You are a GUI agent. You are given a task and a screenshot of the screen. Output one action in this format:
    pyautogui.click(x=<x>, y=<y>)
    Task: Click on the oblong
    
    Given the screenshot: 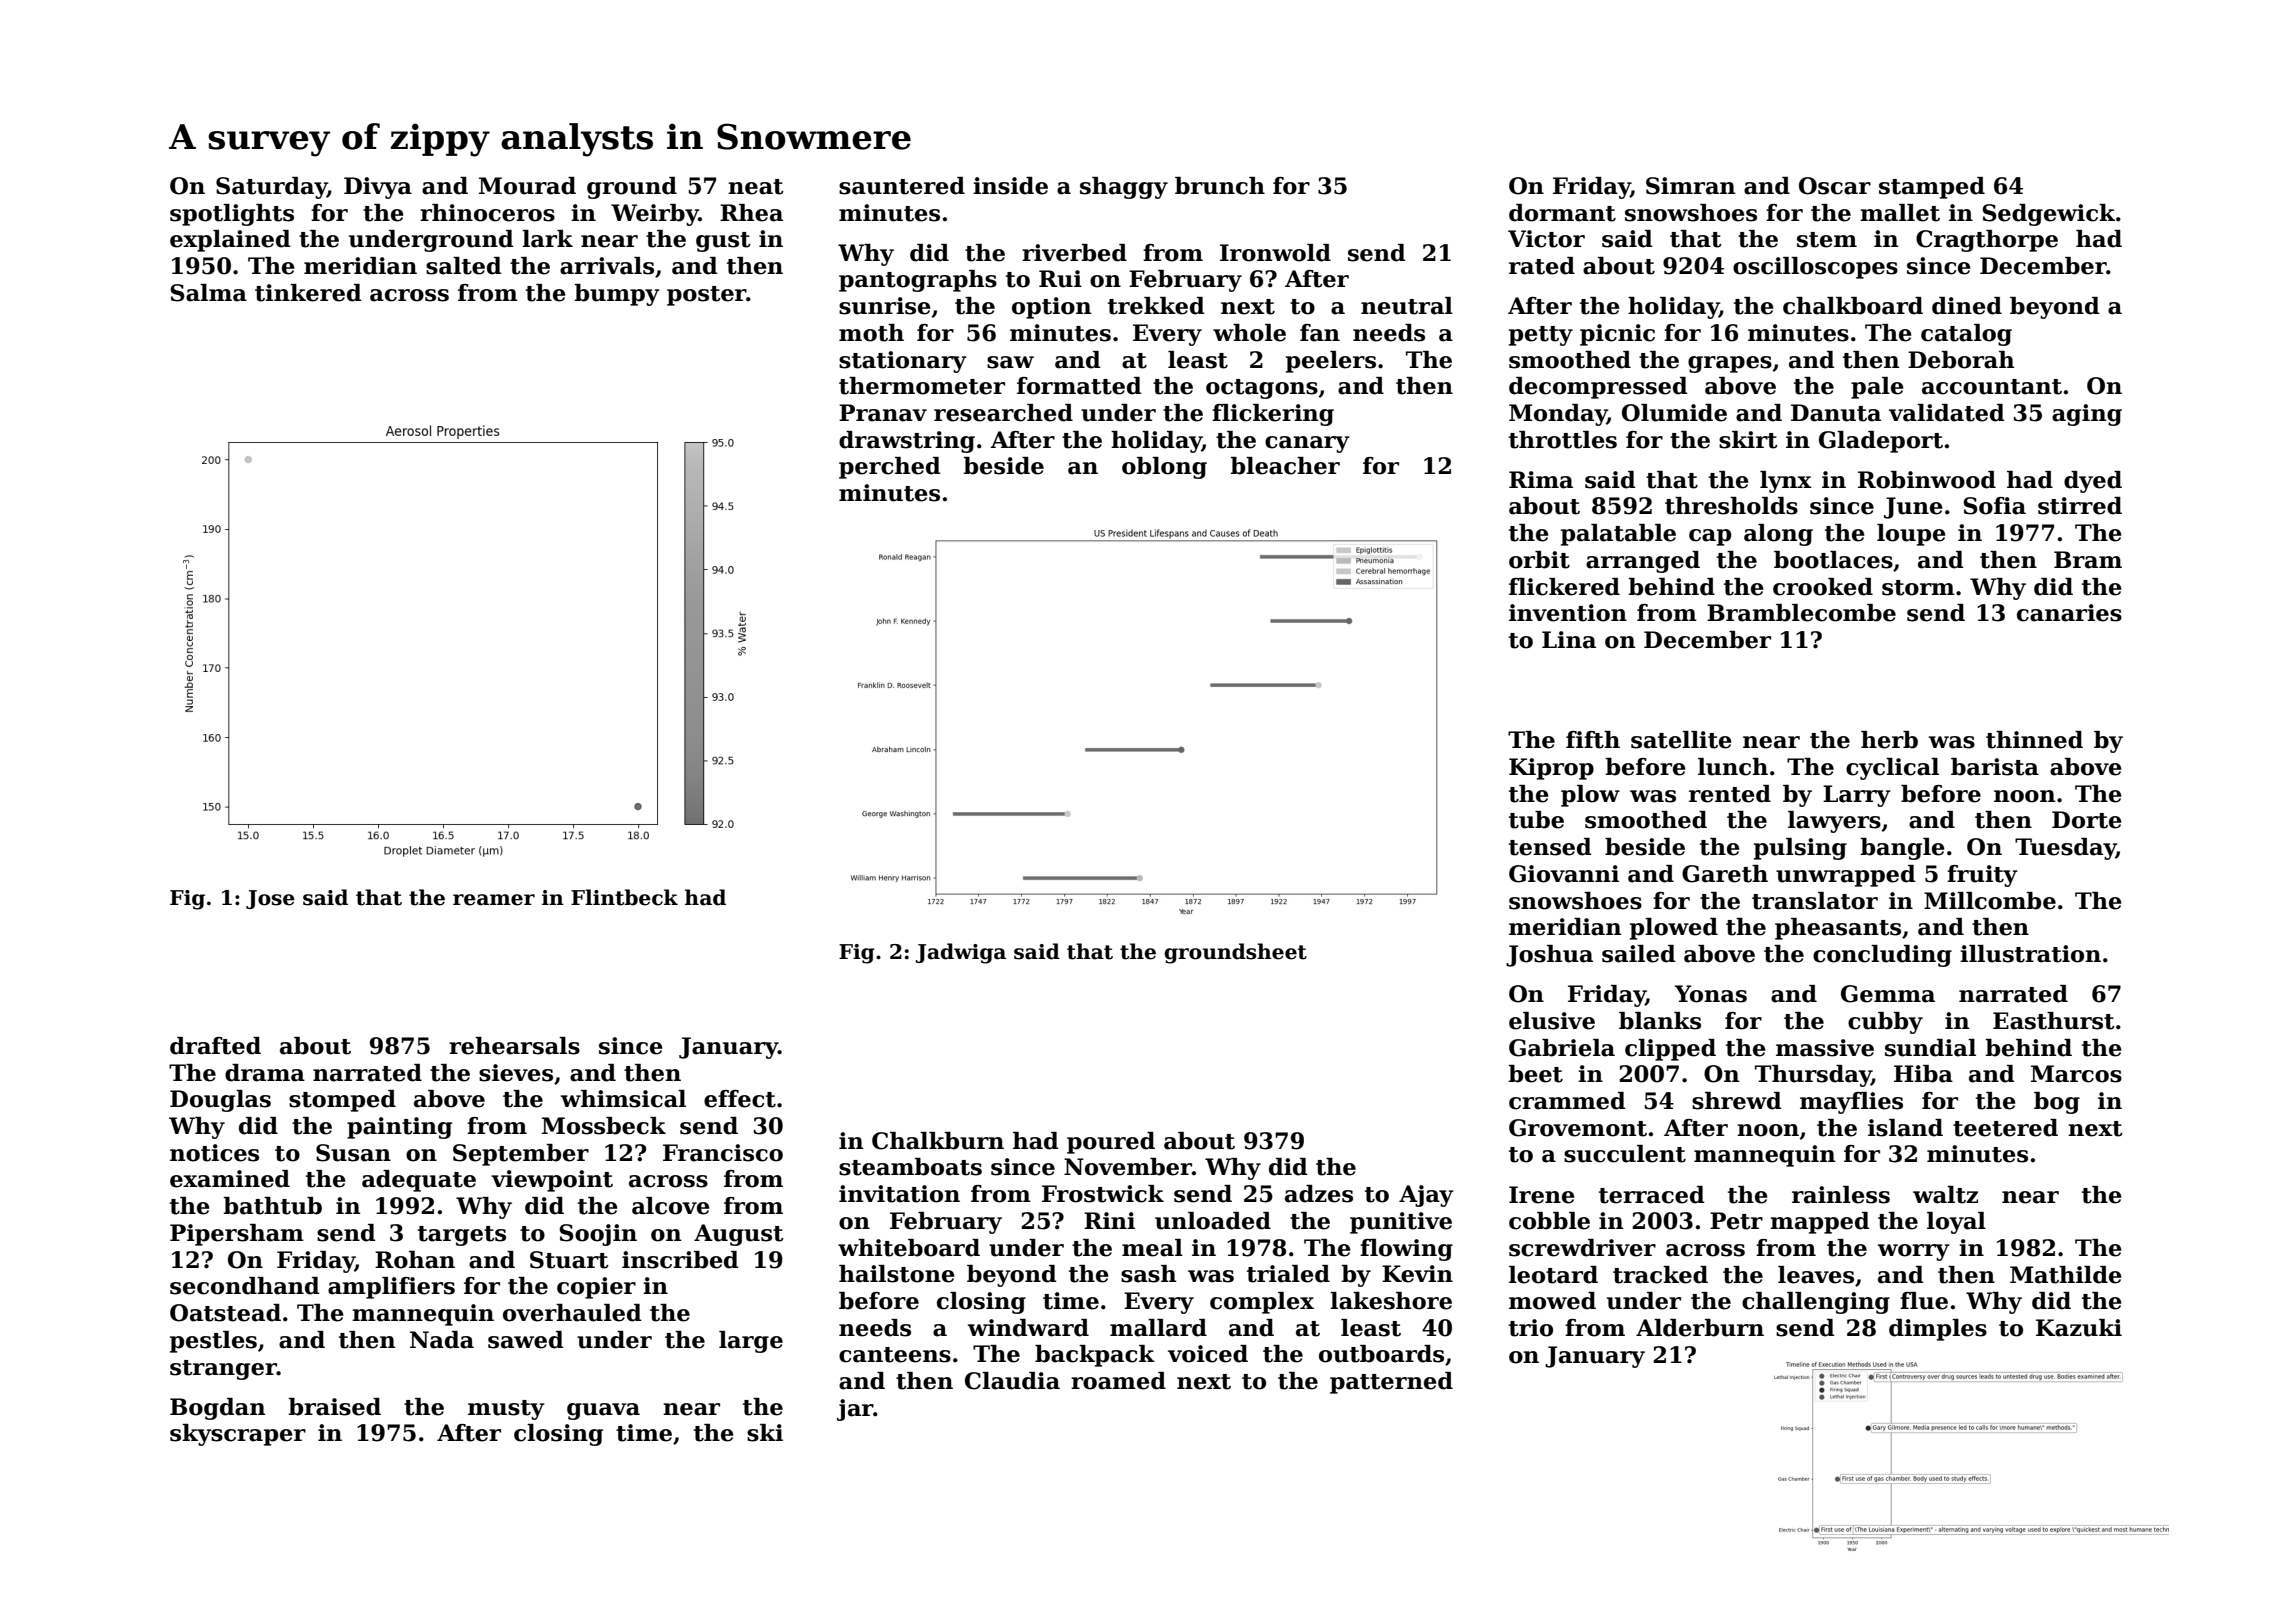 What is the action you would take?
    pyautogui.click(x=1164, y=468)
